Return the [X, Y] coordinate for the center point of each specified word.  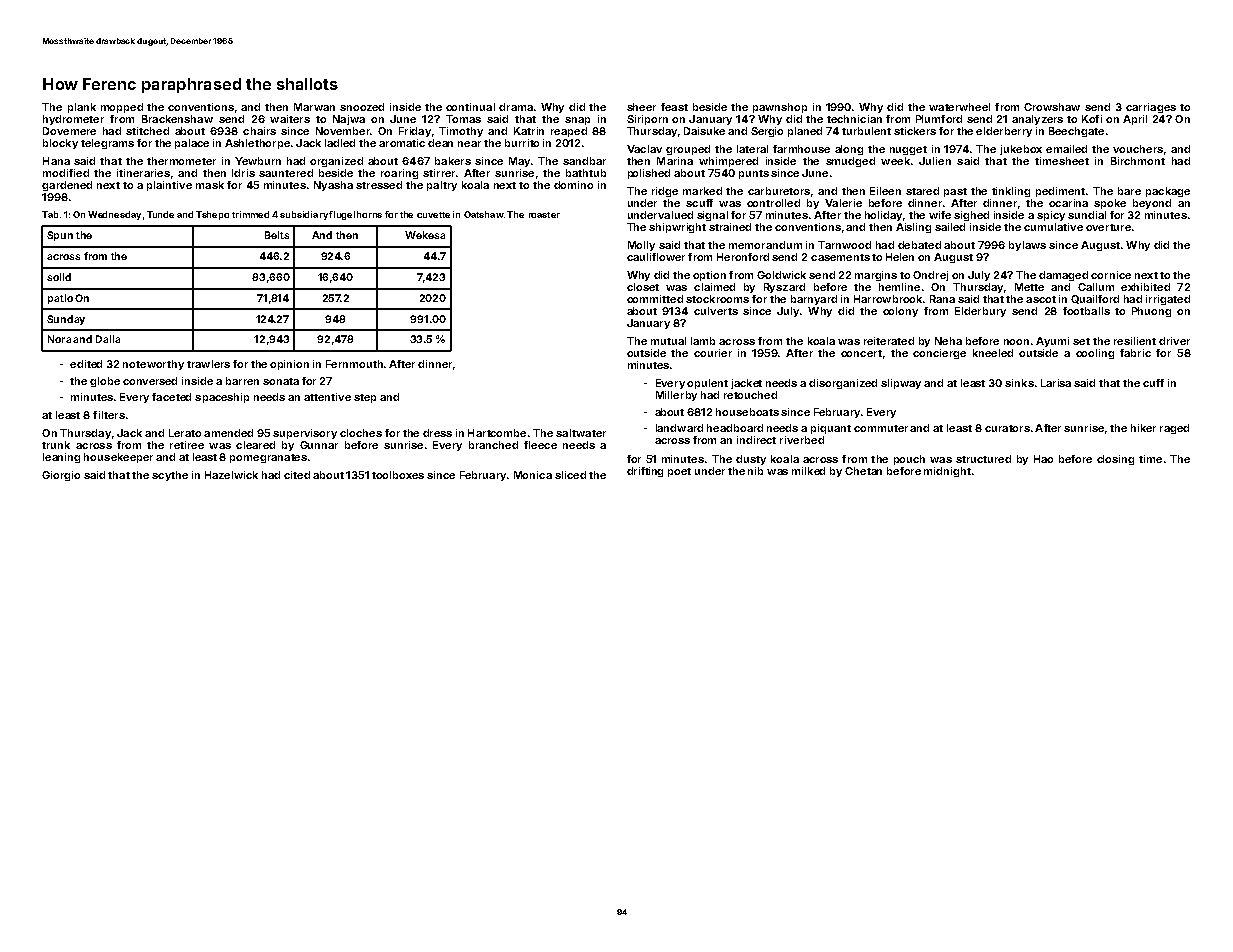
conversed [150, 381]
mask [210, 185]
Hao [1043, 459]
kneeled [993, 353]
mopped [122, 108]
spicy [1051, 216]
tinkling [1011, 192]
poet [679, 472]
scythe [170, 476]
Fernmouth [354, 364]
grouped [688, 150]
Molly [641, 246]
